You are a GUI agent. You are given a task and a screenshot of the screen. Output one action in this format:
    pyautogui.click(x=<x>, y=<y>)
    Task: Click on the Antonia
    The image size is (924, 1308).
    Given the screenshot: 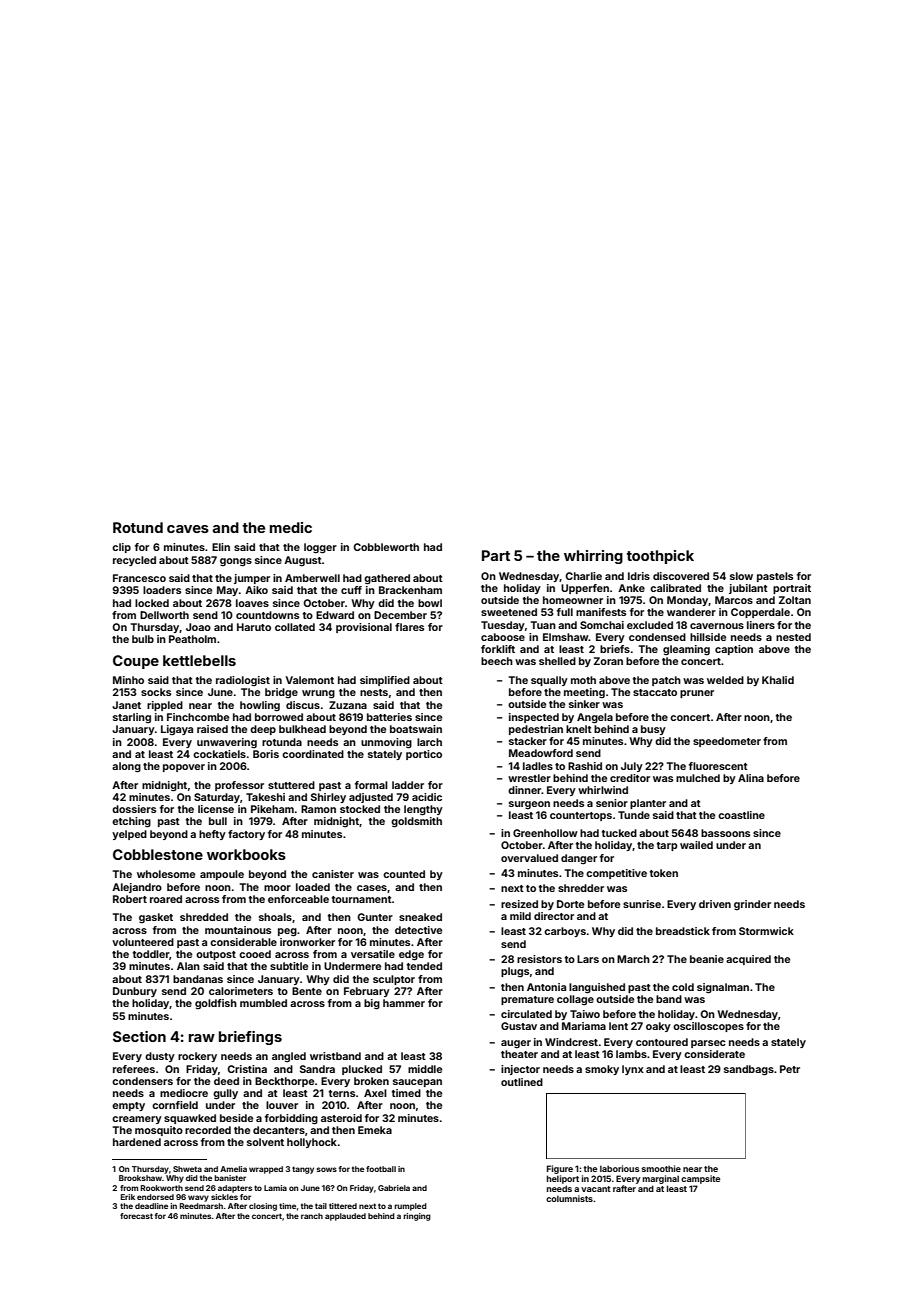 What is the action you would take?
    pyautogui.click(x=546, y=987)
